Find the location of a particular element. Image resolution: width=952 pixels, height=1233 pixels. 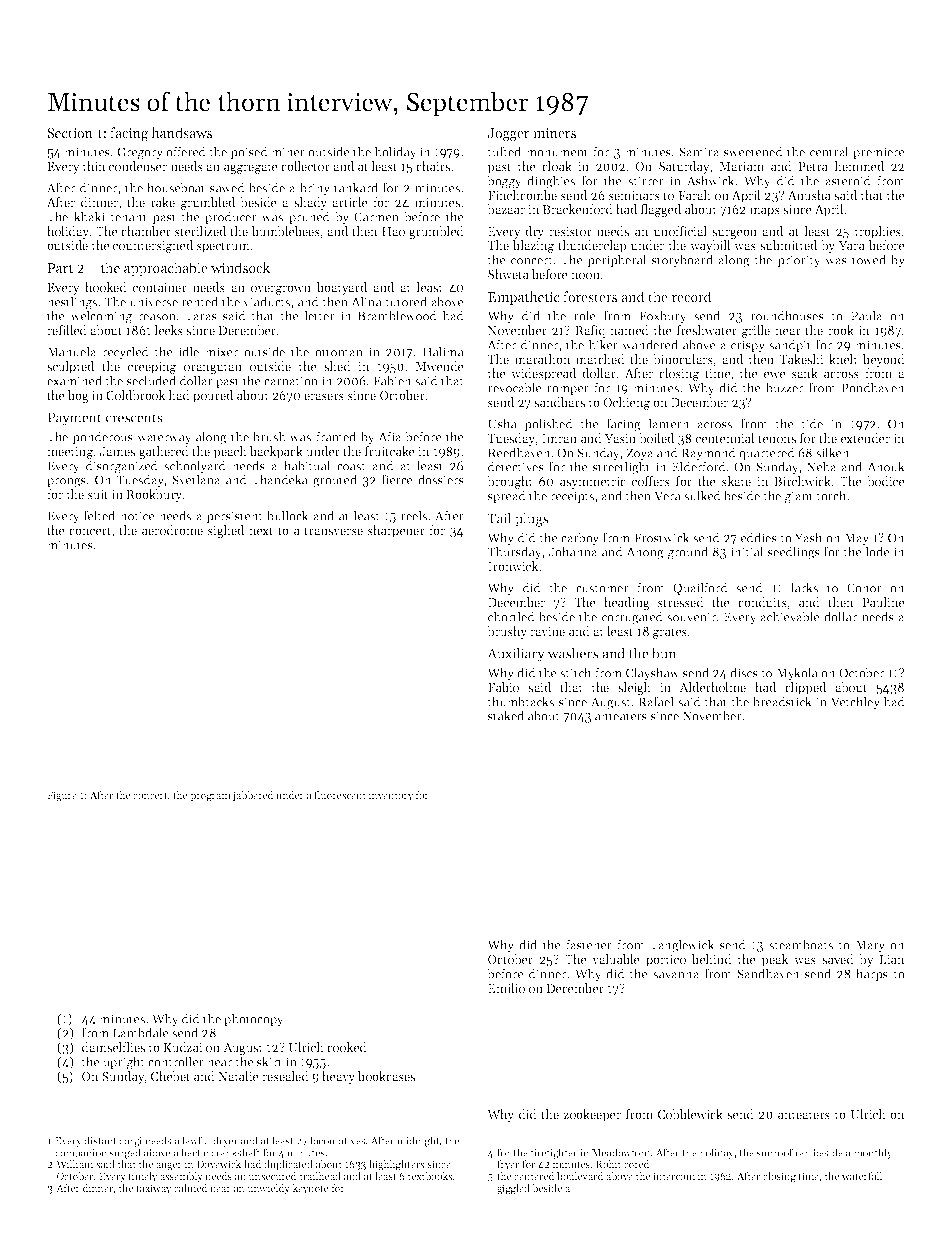

Section is located at coordinates (70, 133).
